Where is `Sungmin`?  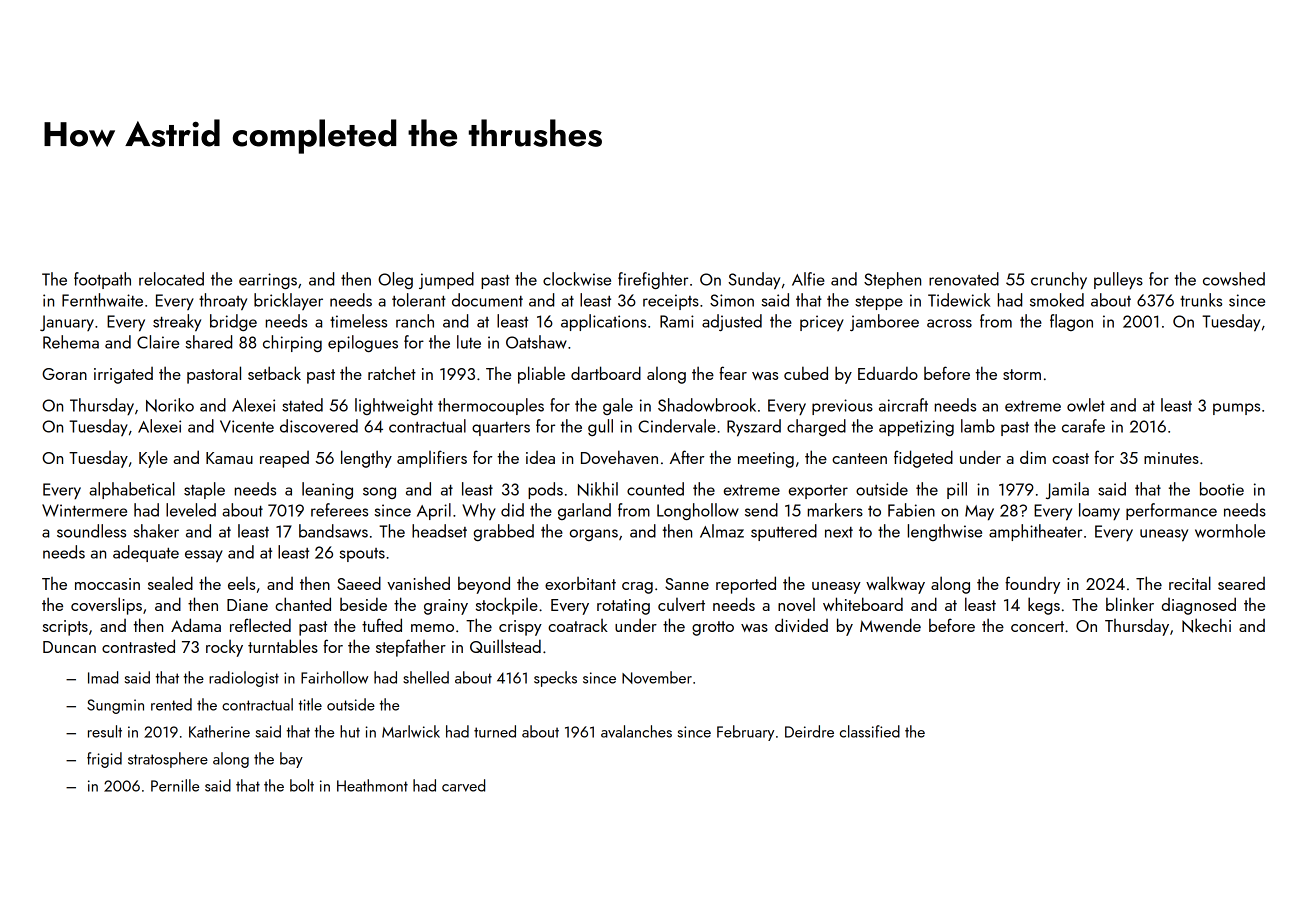
Sungmin is located at coordinates (115, 706).
